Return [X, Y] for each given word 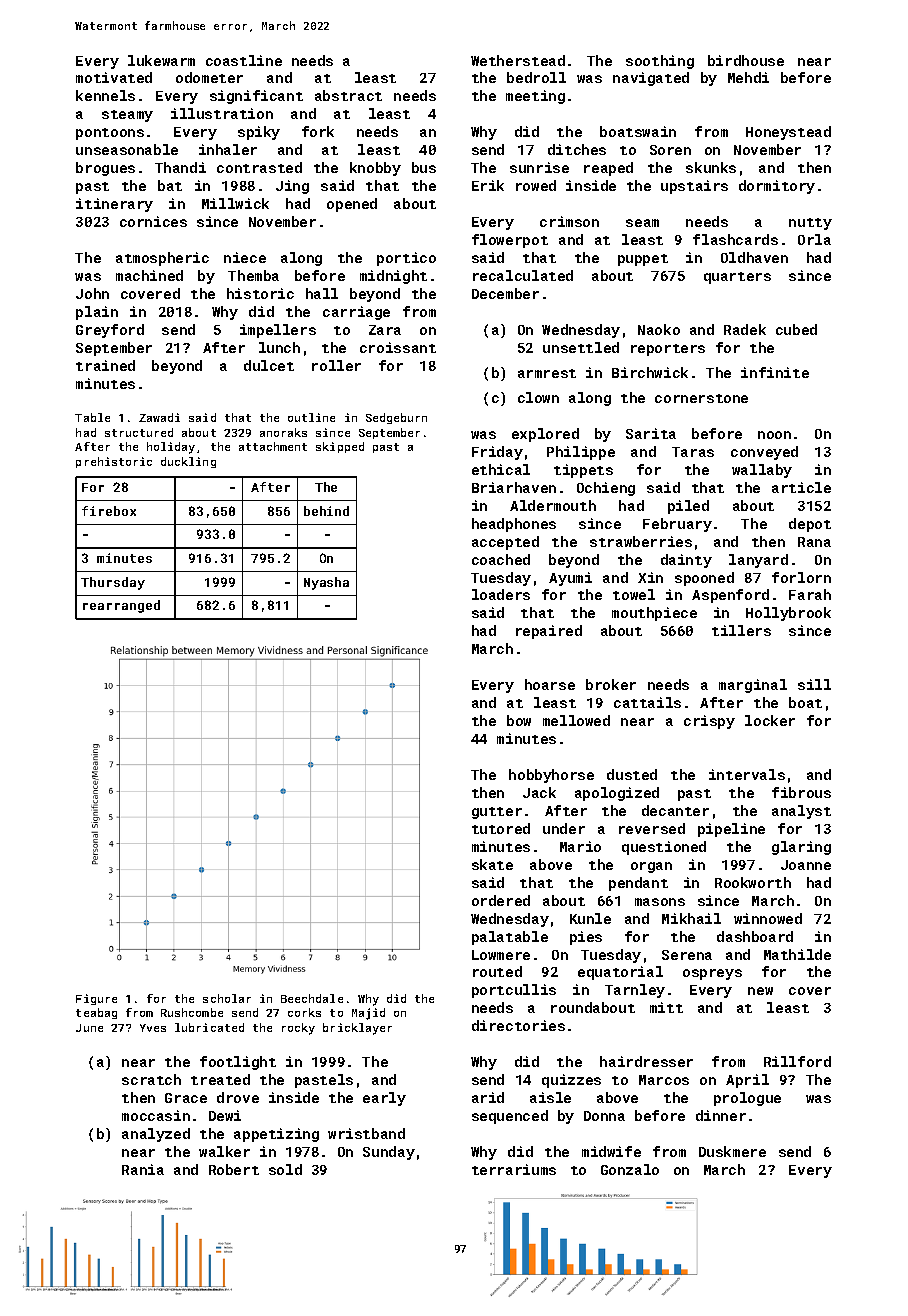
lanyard [758, 561]
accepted [505, 543]
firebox [109, 511]
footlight [238, 1063]
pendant [638, 884]
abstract [348, 95]
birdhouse [746, 60]
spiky [259, 133]
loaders [501, 594]
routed [497, 971]
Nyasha [326, 583]
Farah [810, 594]
